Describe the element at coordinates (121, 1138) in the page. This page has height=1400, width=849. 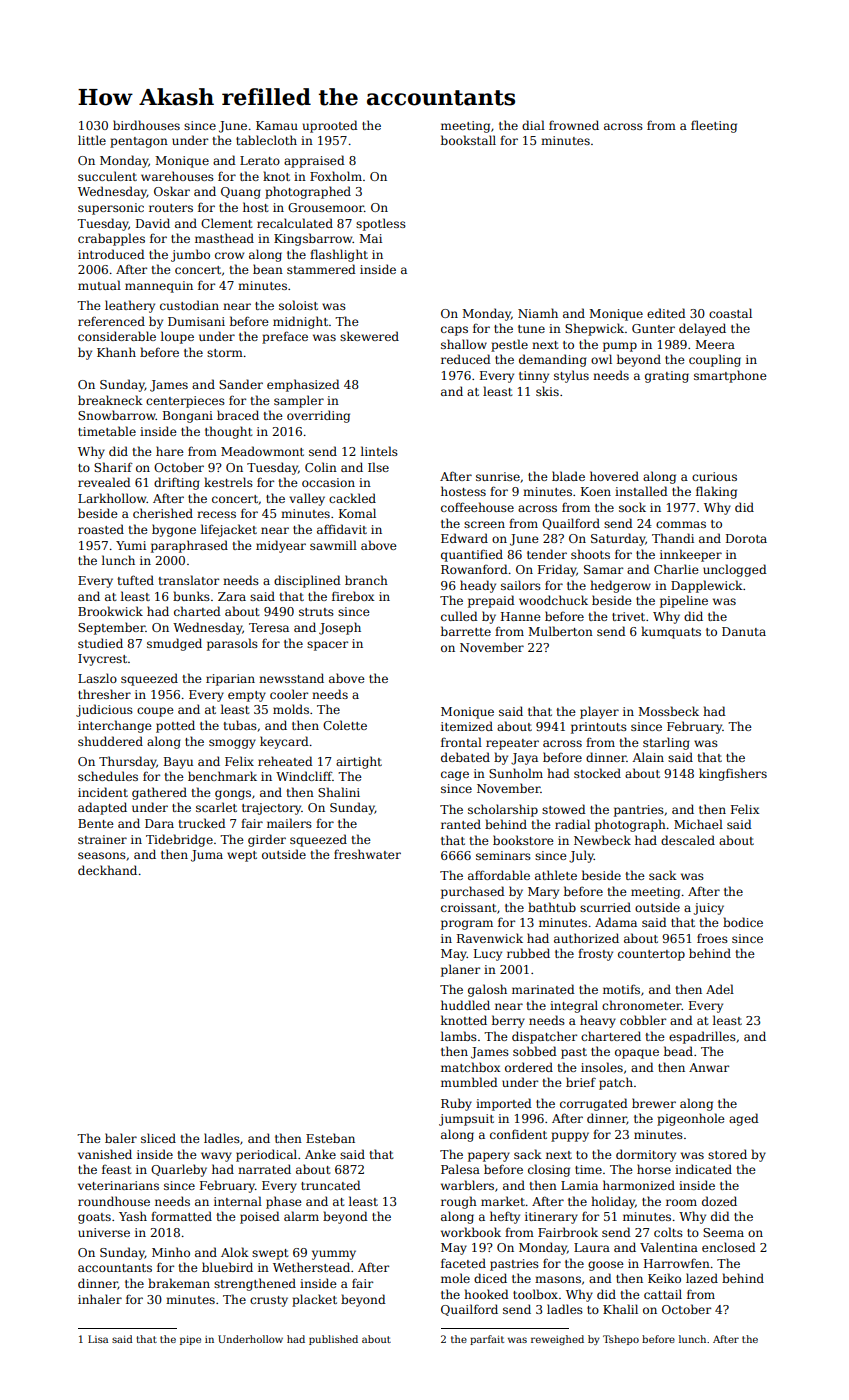
I see `baler` at that location.
